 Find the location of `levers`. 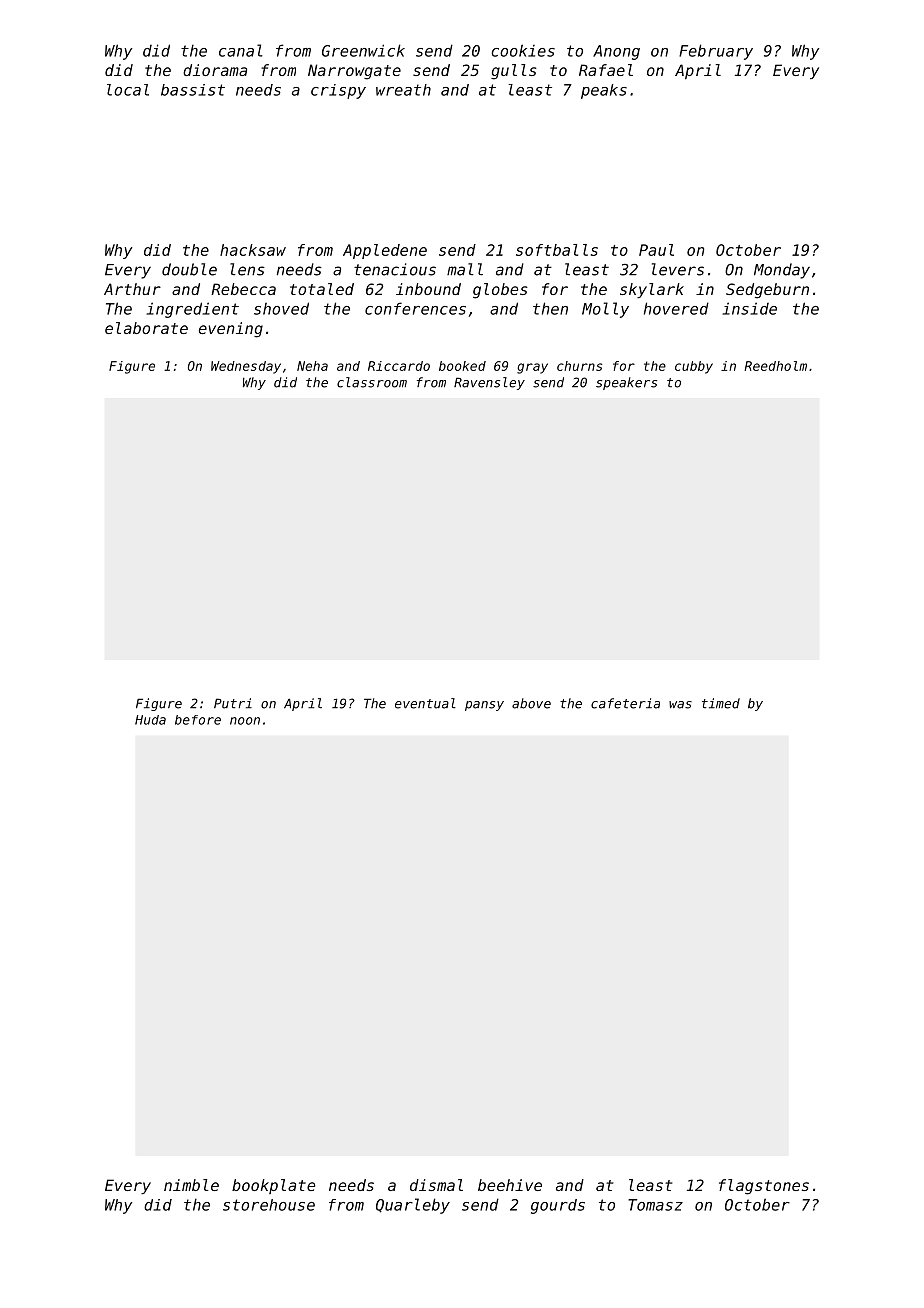

levers is located at coordinates (678, 269).
